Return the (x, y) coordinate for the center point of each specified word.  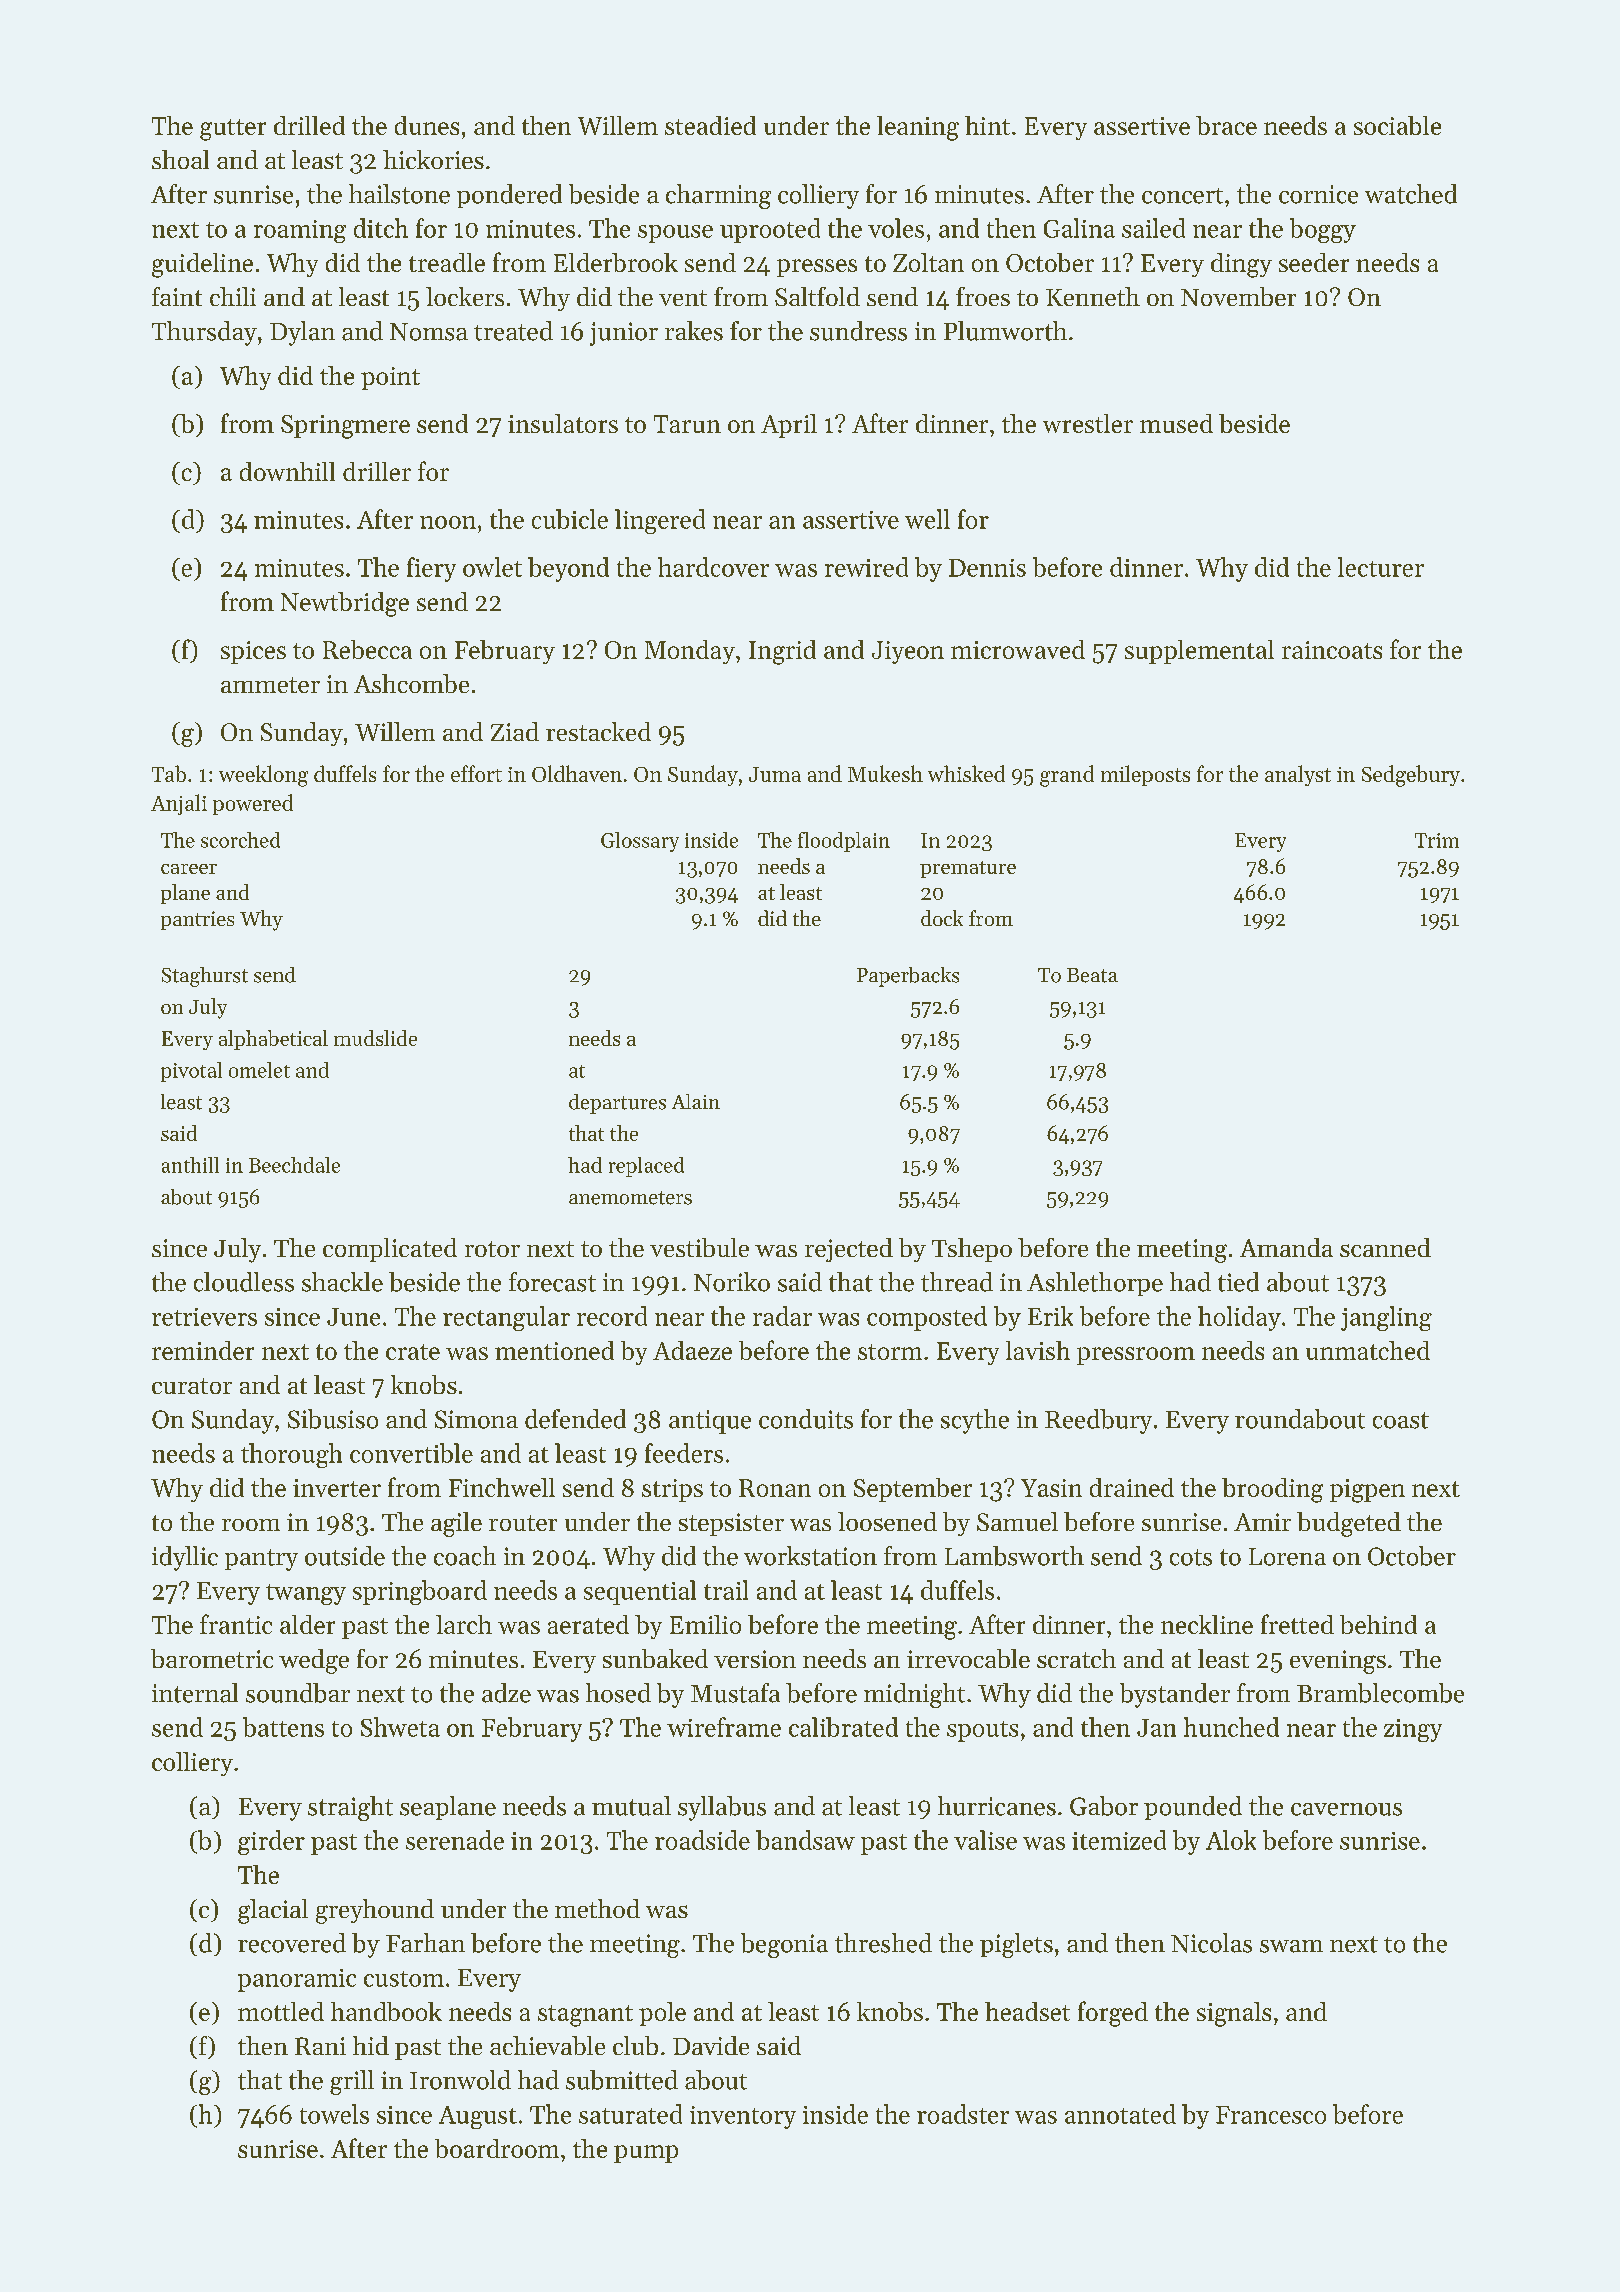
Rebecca (367, 649)
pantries (197, 920)
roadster (963, 2114)
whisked (966, 773)
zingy (1413, 1730)
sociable (1397, 125)
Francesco (1271, 2115)
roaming (300, 231)
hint (987, 125)
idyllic (185, 1558)
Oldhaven (577, 773)
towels (334, 2114)
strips (672, 1490)
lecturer (1381, 567)
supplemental (1199, 652)
